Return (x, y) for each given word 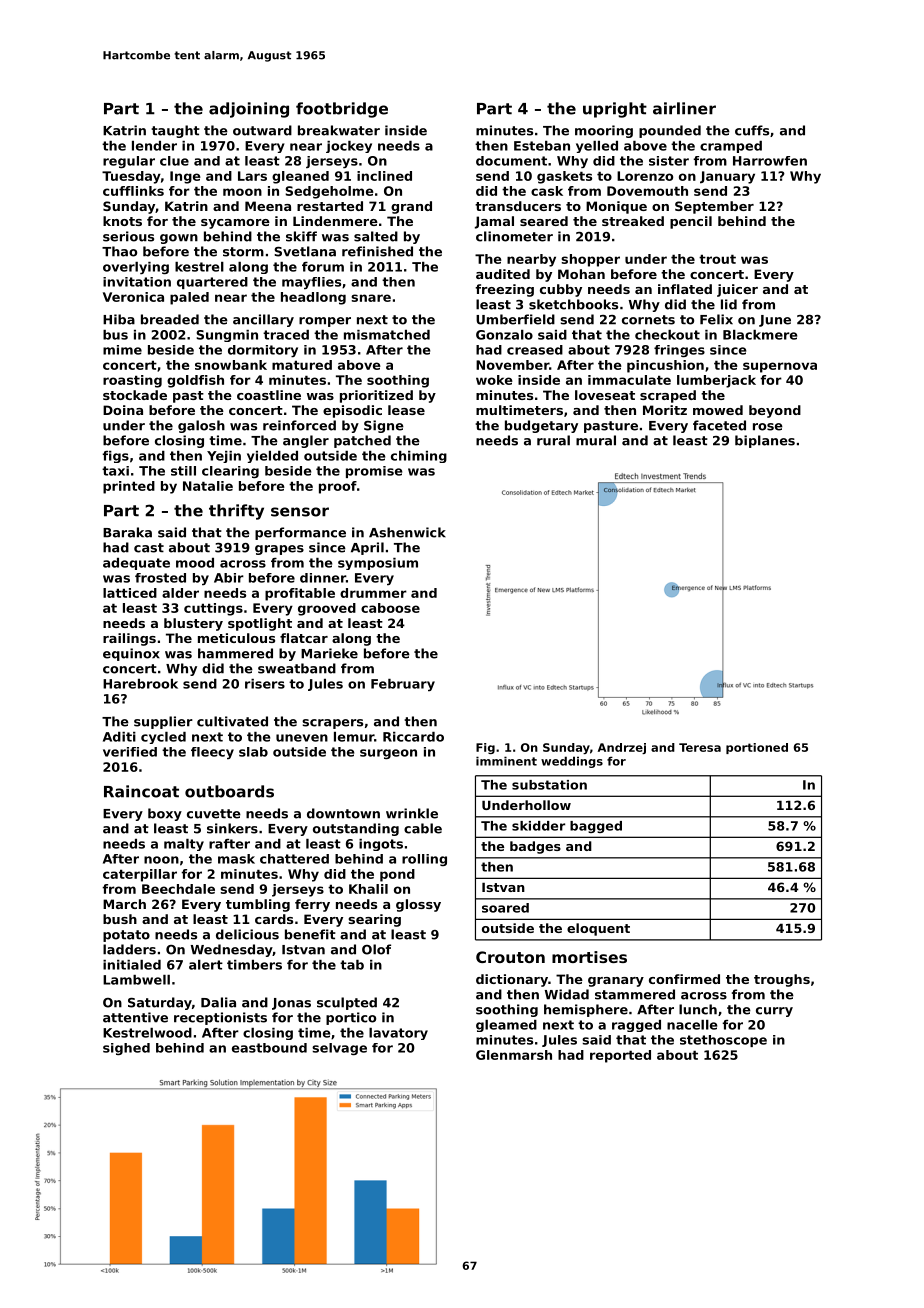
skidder (538, 826)
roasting (132, 381)
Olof (376, 949)
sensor (300, 512)
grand (411, 207)
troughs (782, 980)
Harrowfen (770, 161)
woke (494, 380)
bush (120, 919)
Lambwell (136, 980)
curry (774, 1012)
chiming (419, 457)
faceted (719, 425)
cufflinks (133, 191)
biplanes (765, 441)
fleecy (212, 753)
